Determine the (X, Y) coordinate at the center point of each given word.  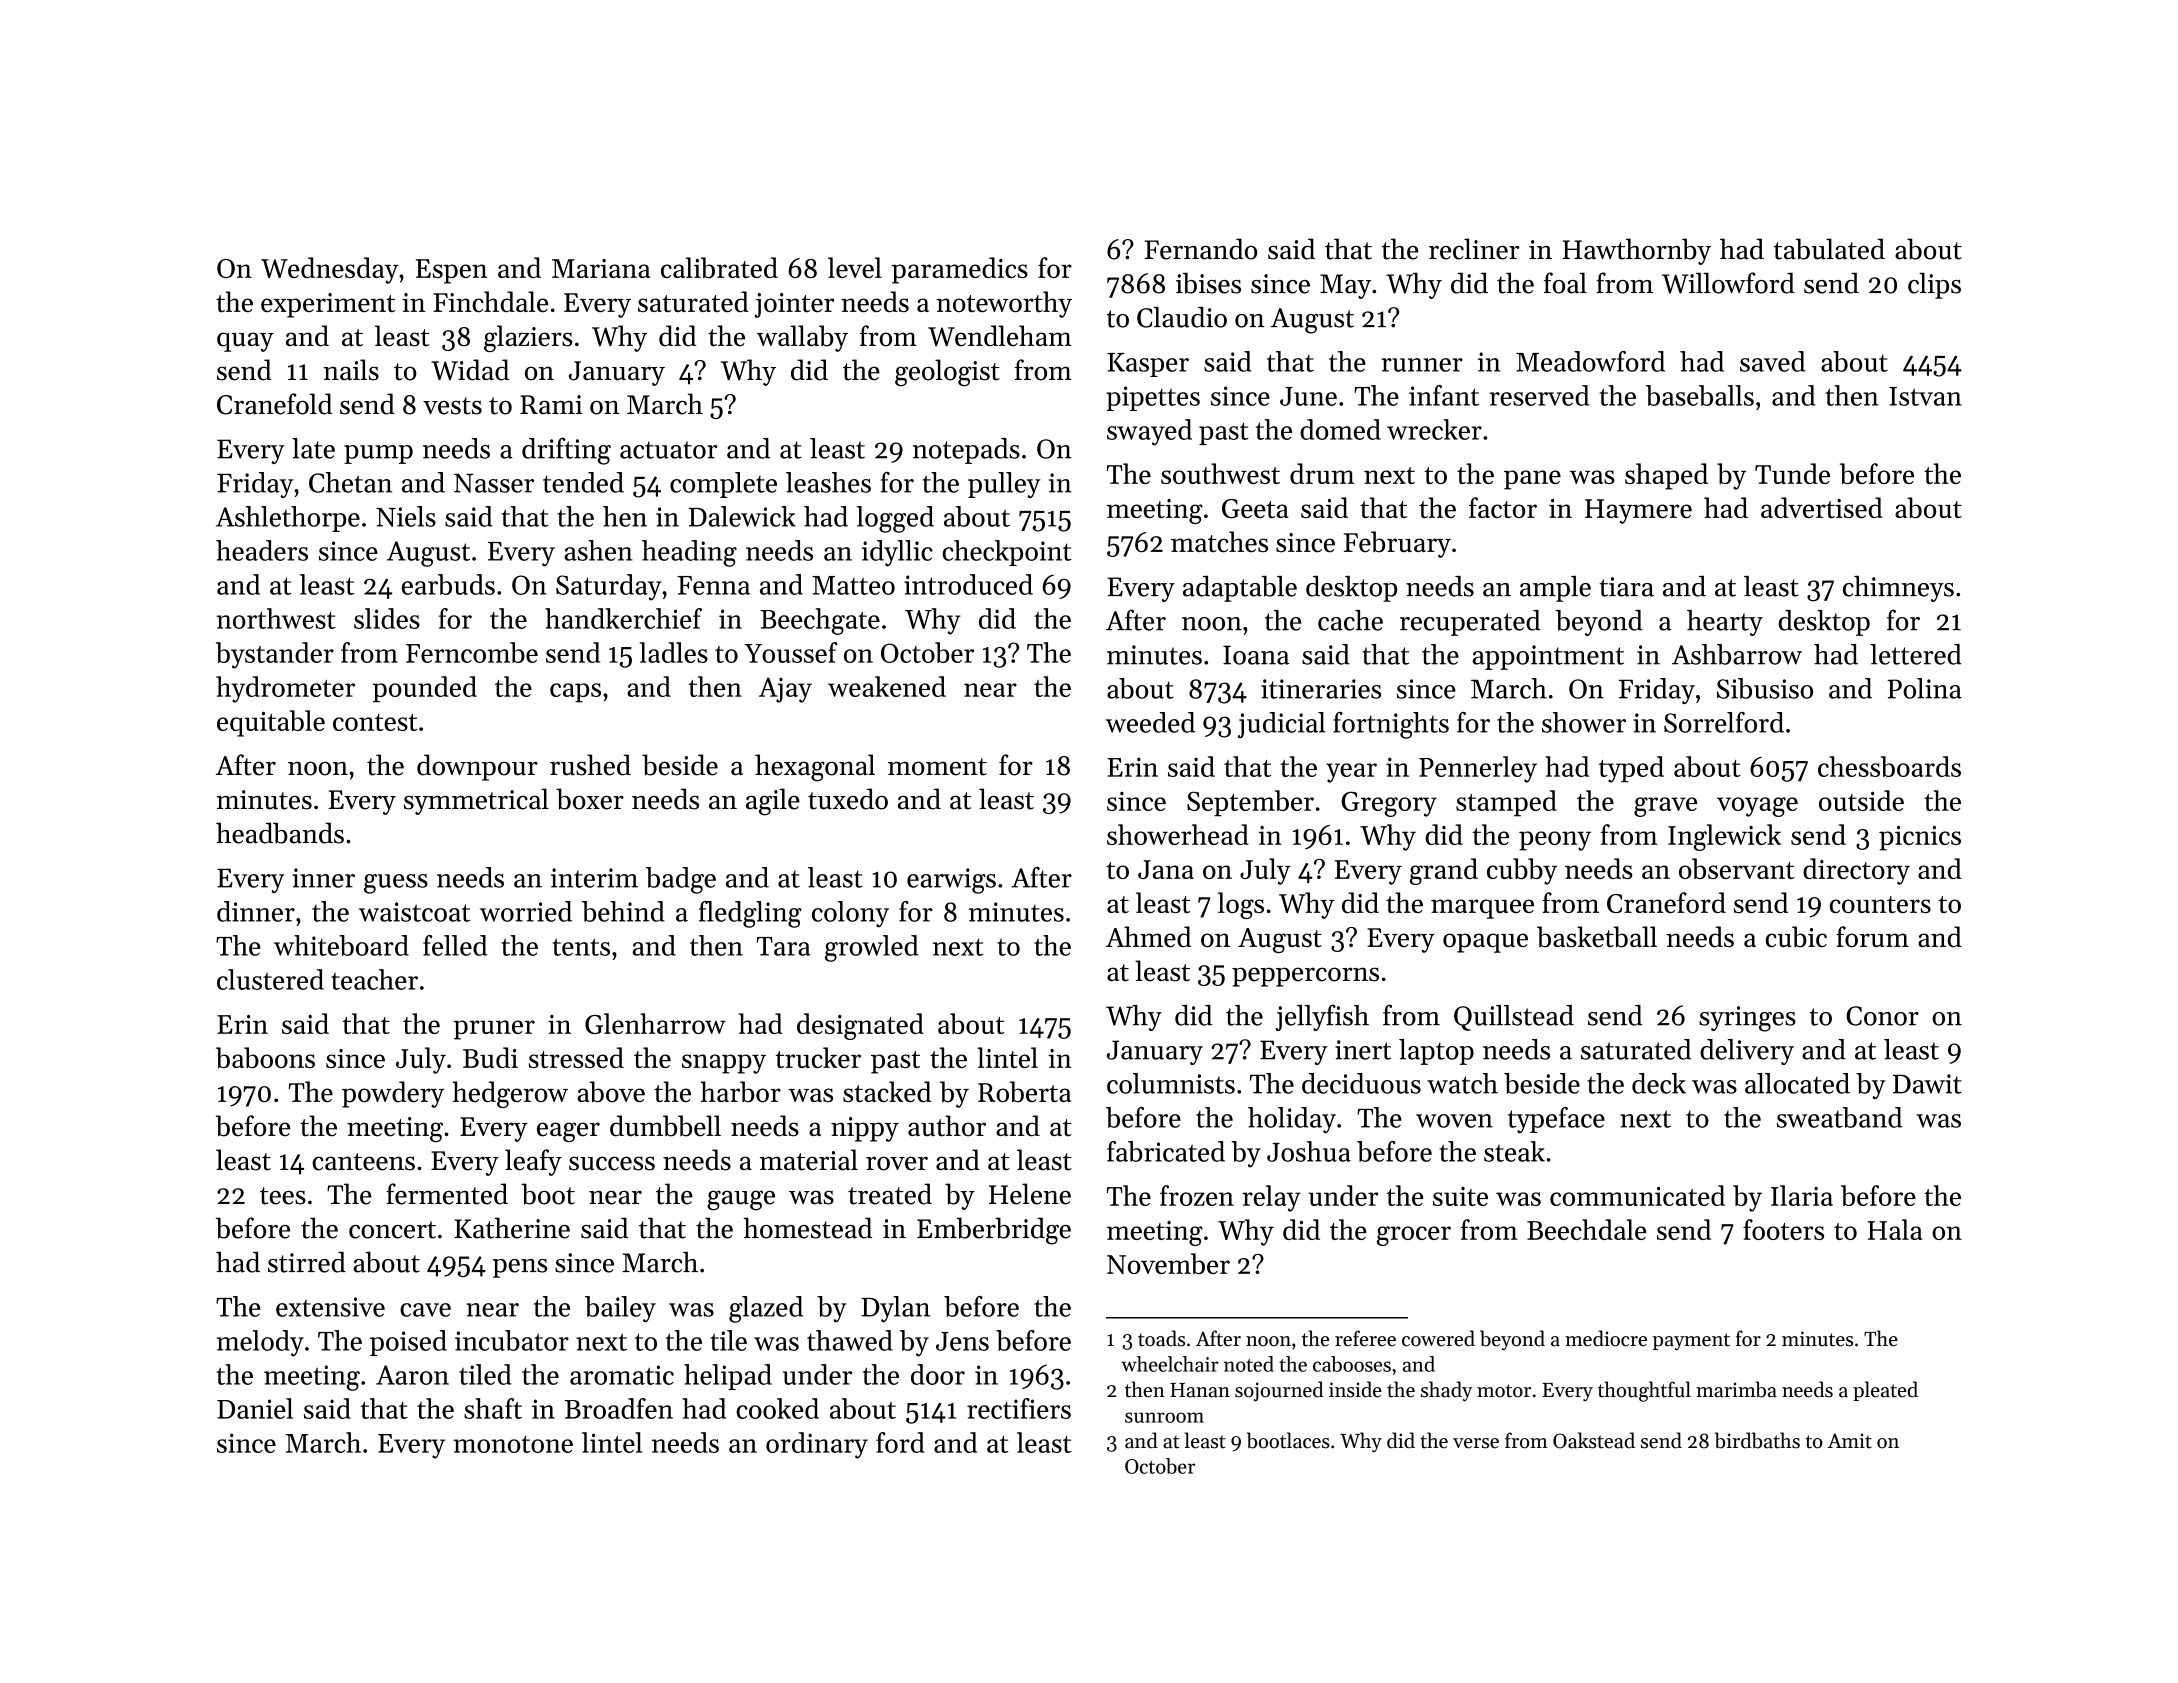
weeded (1150, 722)
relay (1271, 1198)
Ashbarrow (1737, 654)
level (855, 267)
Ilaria (1802, 1195)
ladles (674, 652)
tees (283, 1196)
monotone (513, 1444)
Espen (451, 271)
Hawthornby (1637, 251)
